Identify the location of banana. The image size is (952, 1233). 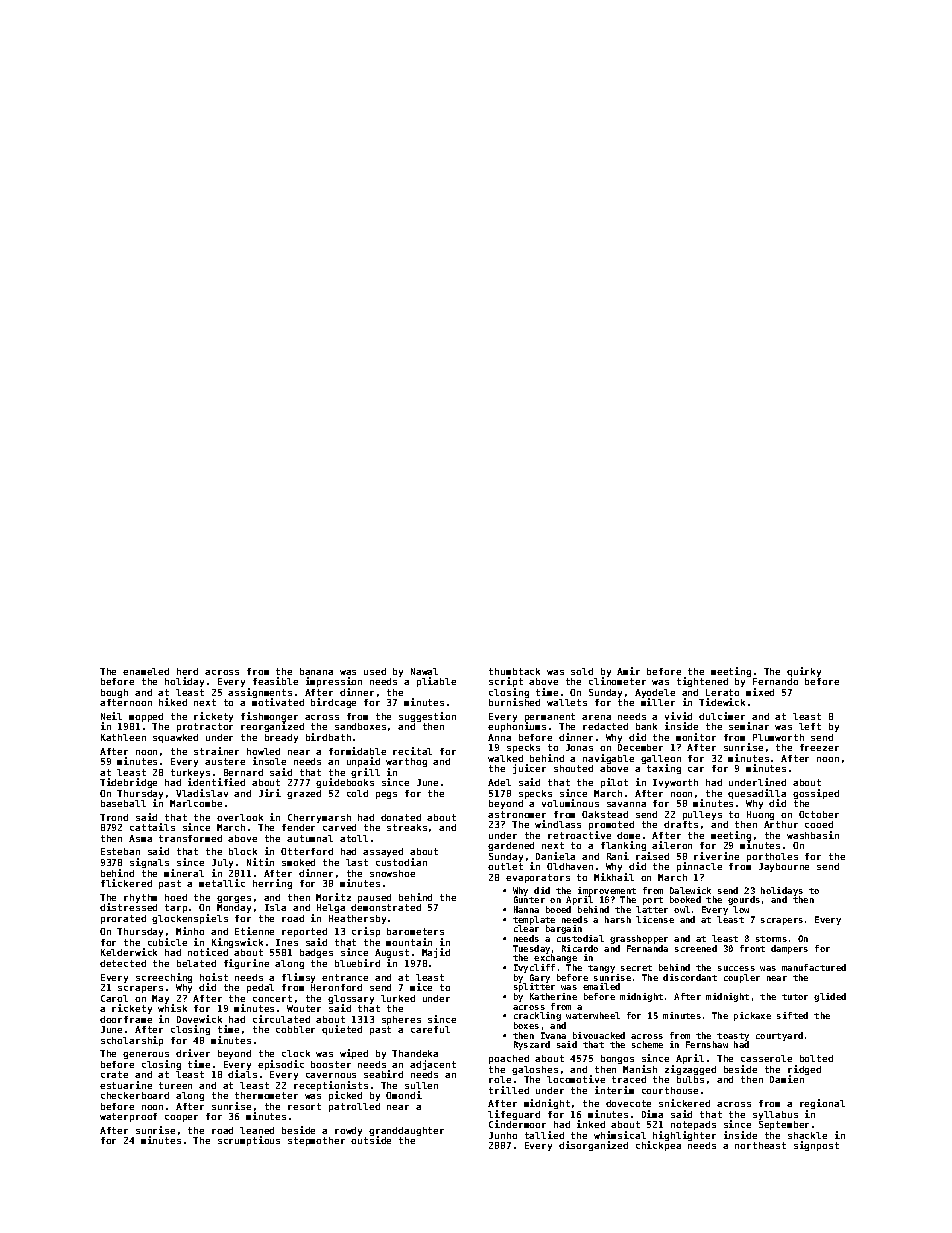
(316, 671).
